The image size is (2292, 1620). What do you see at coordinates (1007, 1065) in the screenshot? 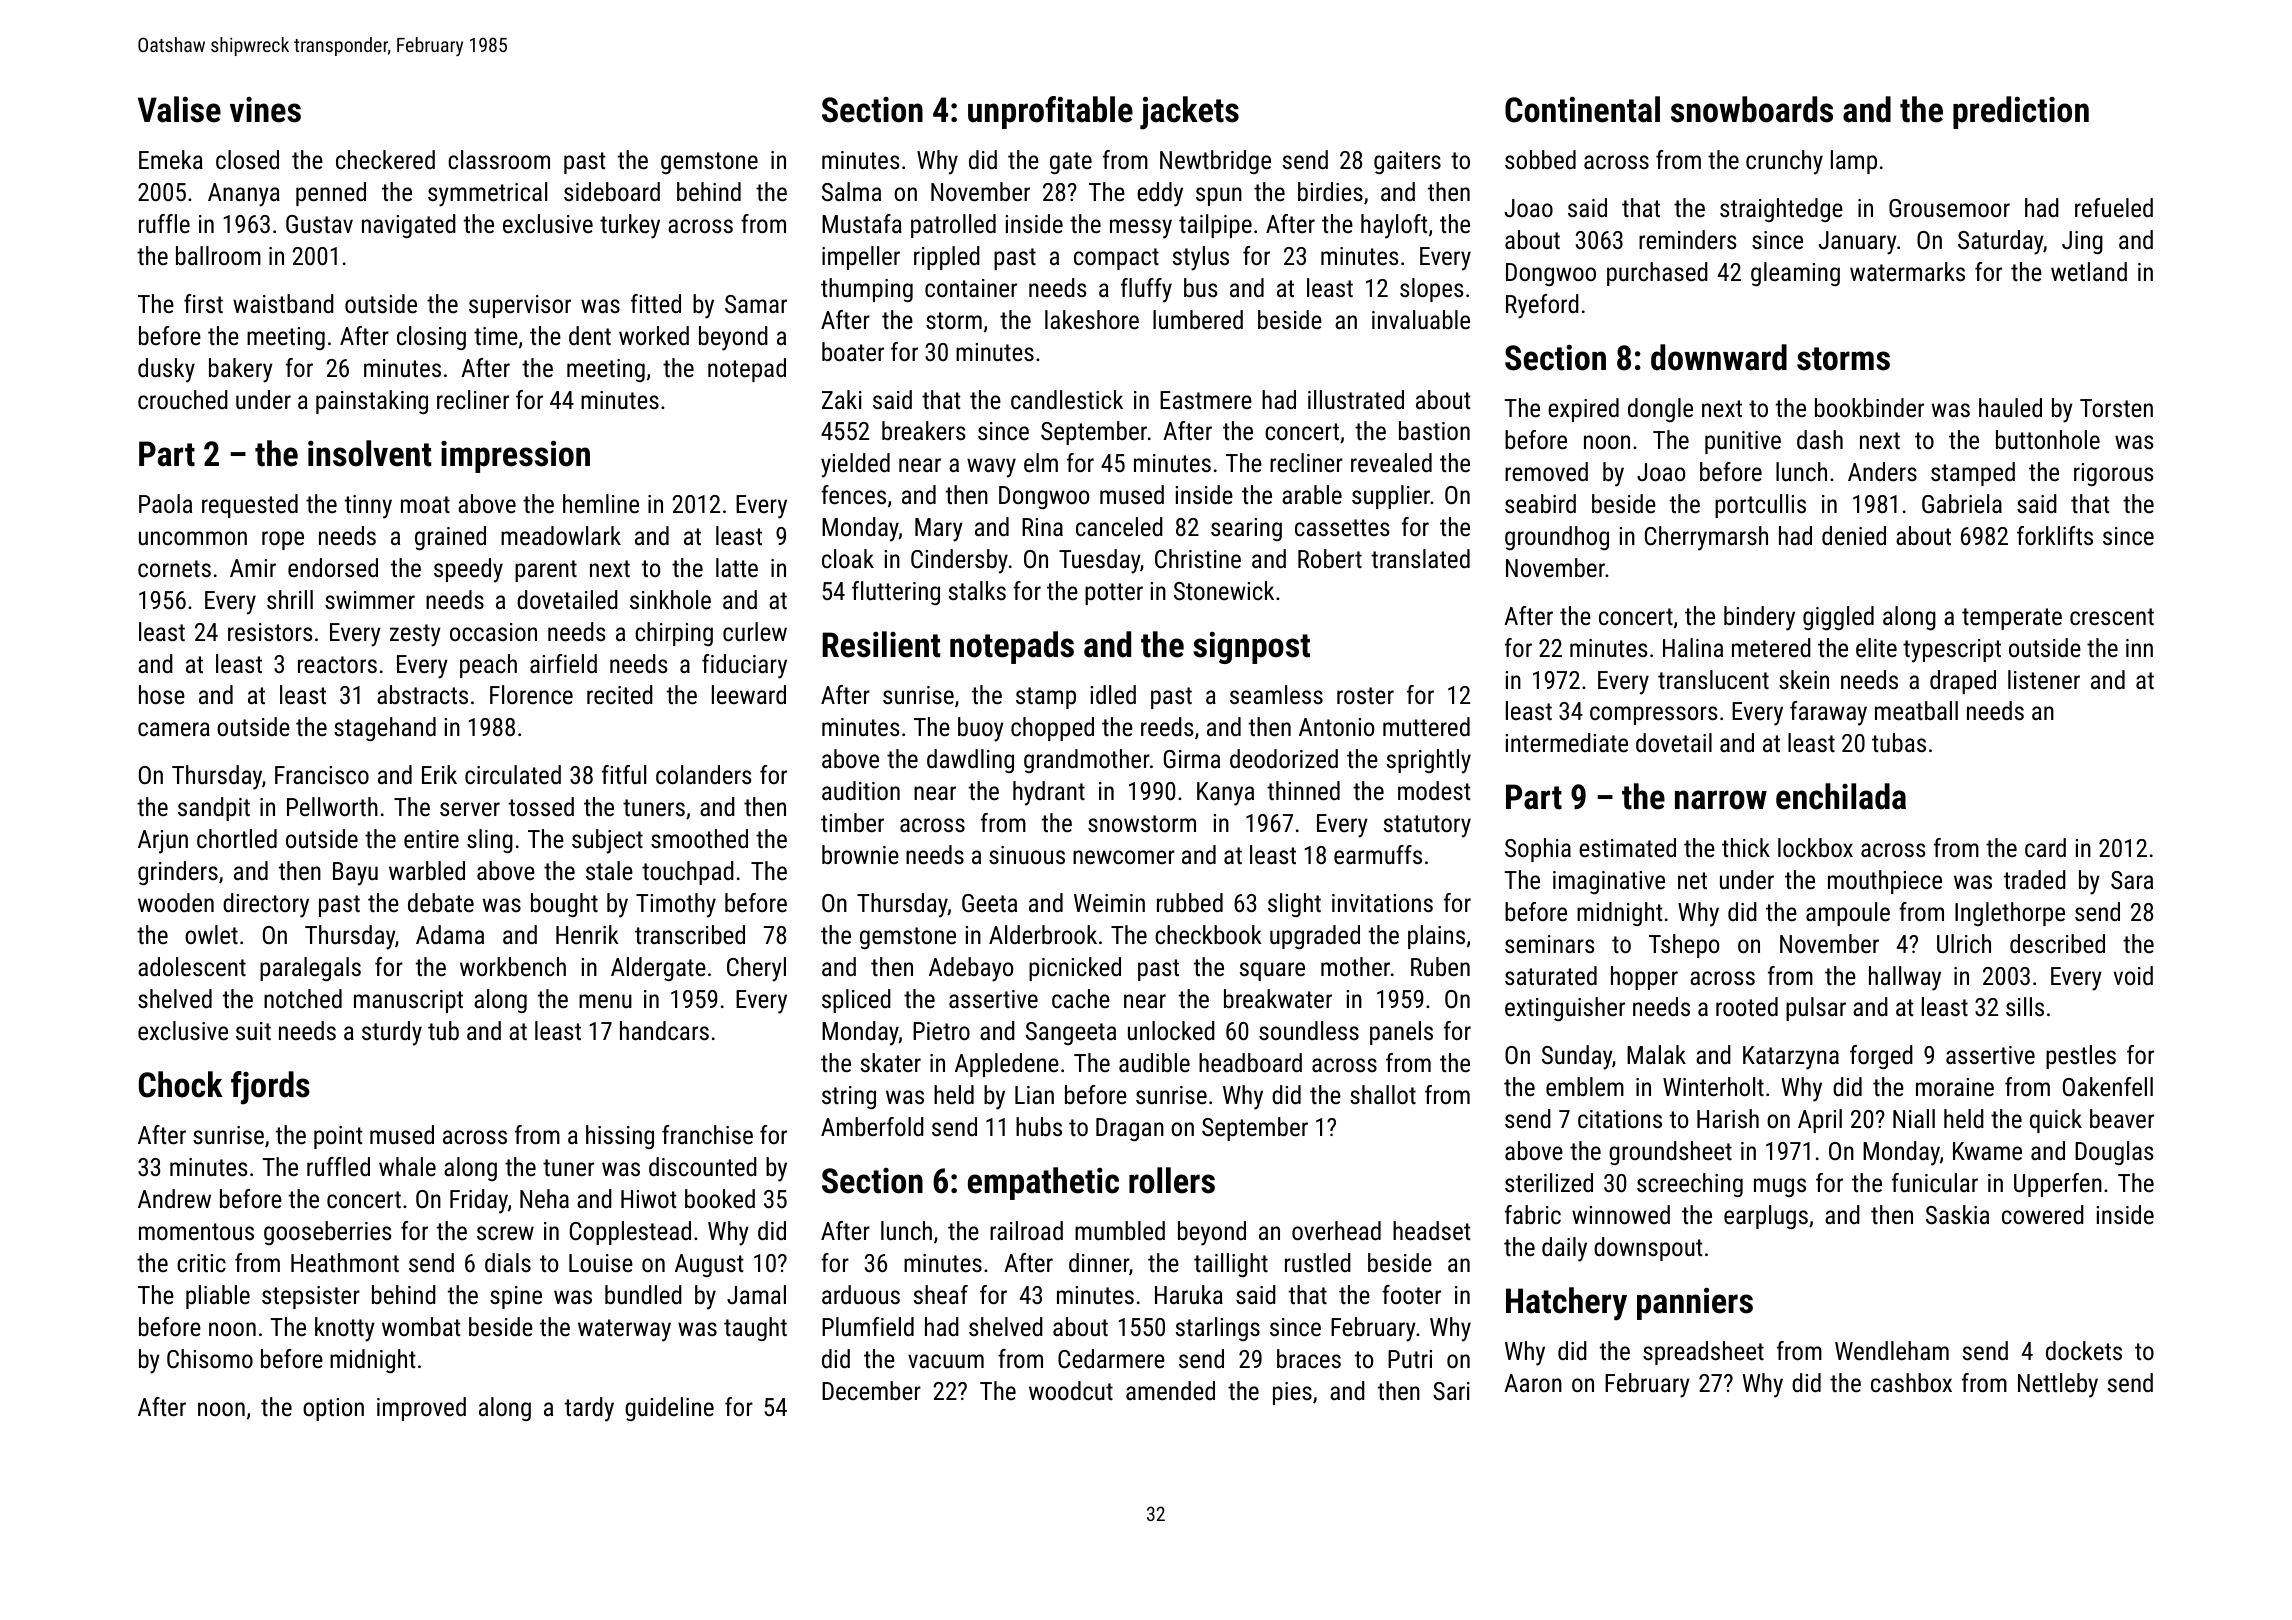
I see `Appledene` at bounding box center [1007, 1065].
